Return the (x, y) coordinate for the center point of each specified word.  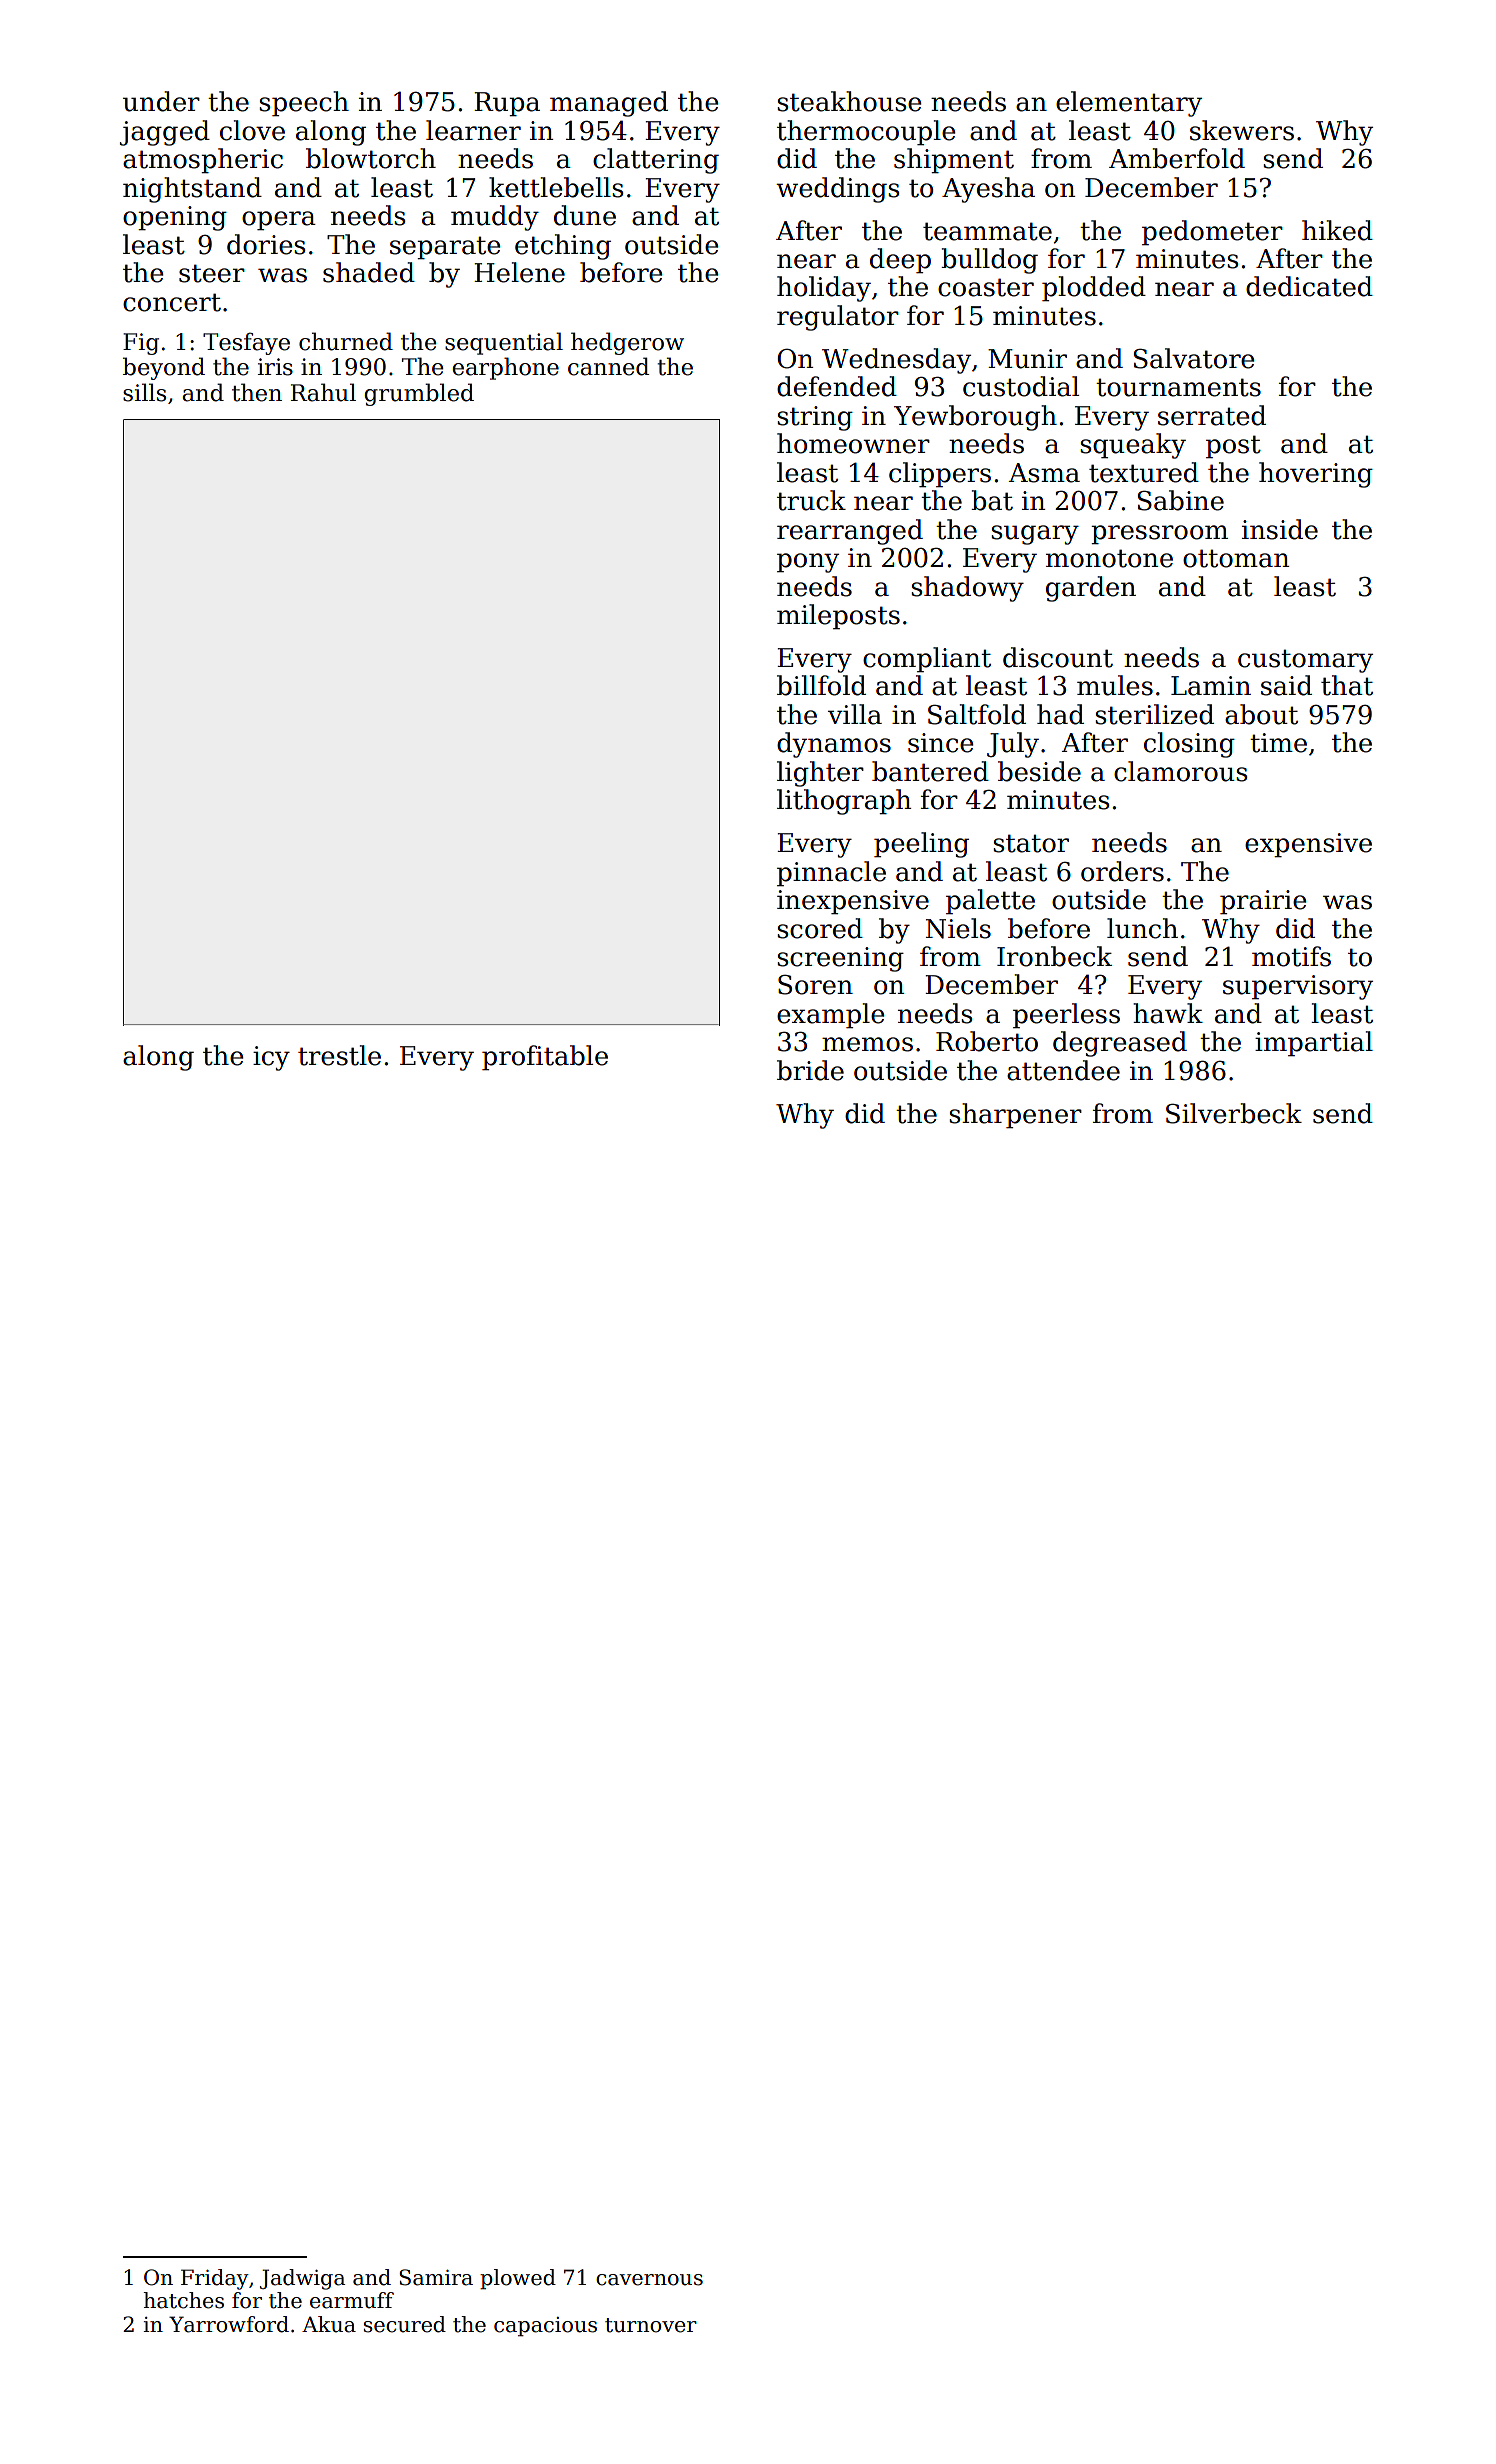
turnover (651, 2325)
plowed (518, 2279)
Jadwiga (302, 2279)
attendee (1063, 1070)
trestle (339, 1055)
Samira (436, 2277)
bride (810, 1070)
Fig (141, 344)
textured (1144, 472)
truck (811, 500)
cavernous (649, 2280)
